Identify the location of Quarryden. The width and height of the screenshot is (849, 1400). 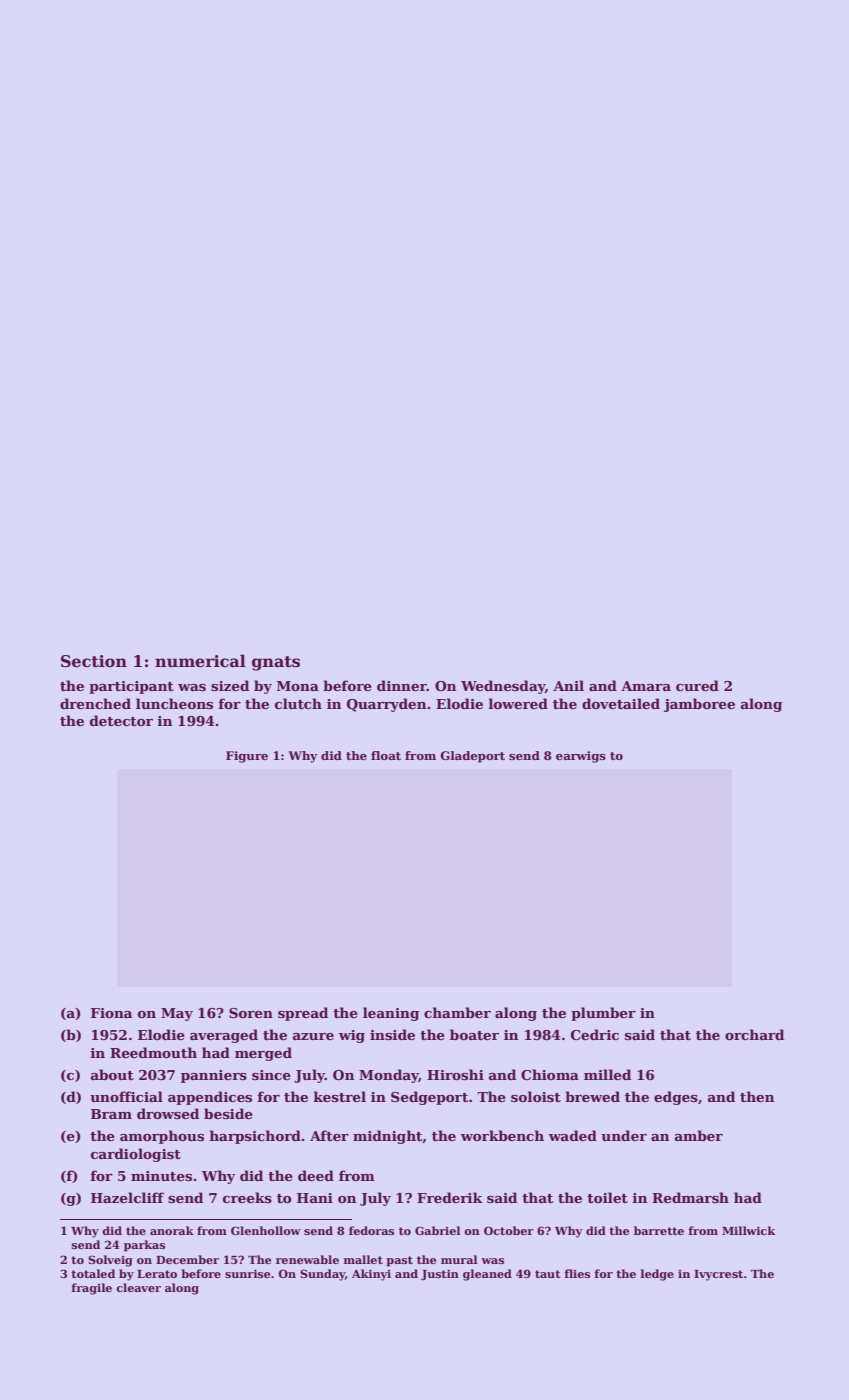
(386, 705).
